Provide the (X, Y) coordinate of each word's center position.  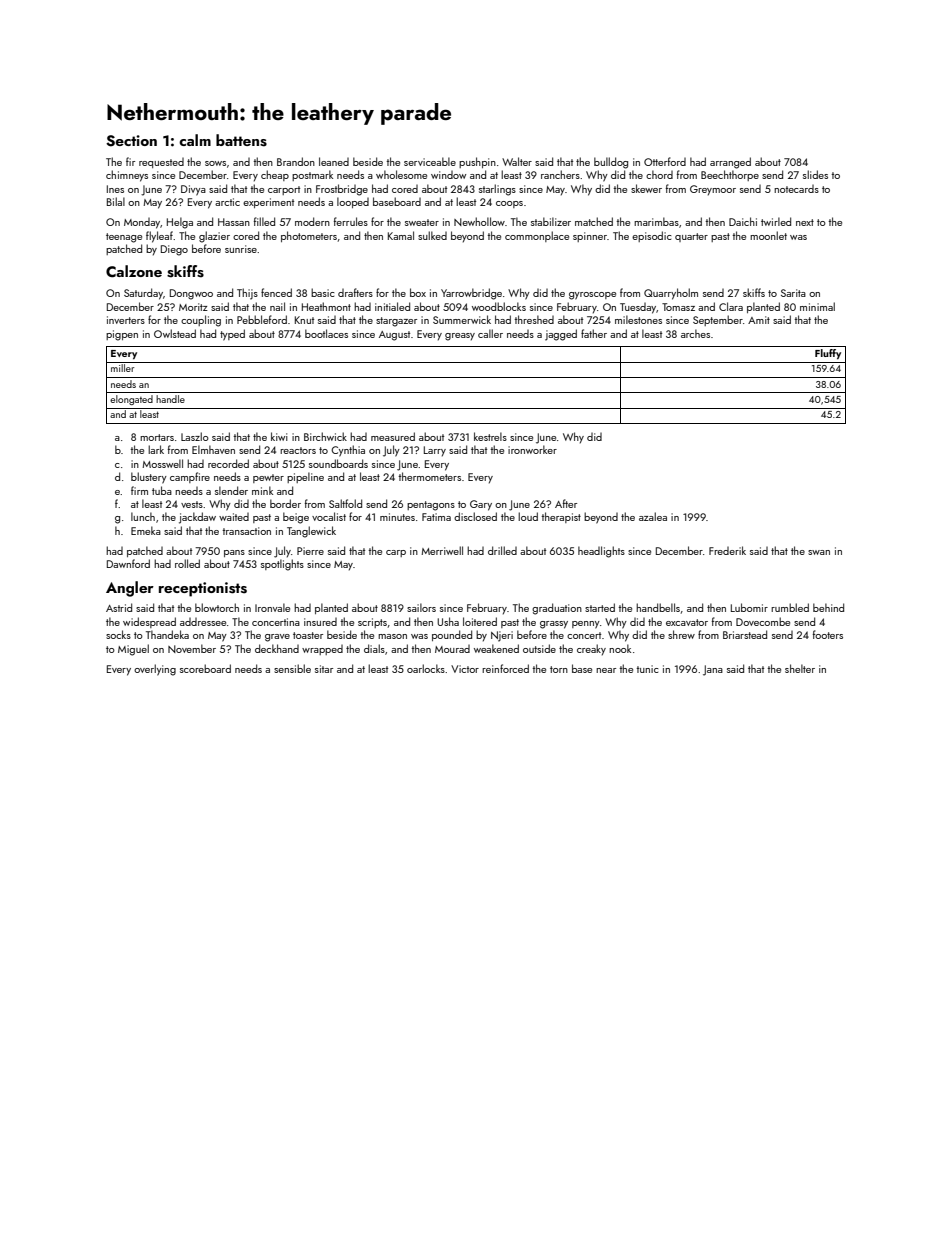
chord (659, 174)
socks (118, 634)
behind (828, 607)
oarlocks (426, 668)
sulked (432, 235)
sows (215, 163)
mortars (157, 437)
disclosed (475, 516)
